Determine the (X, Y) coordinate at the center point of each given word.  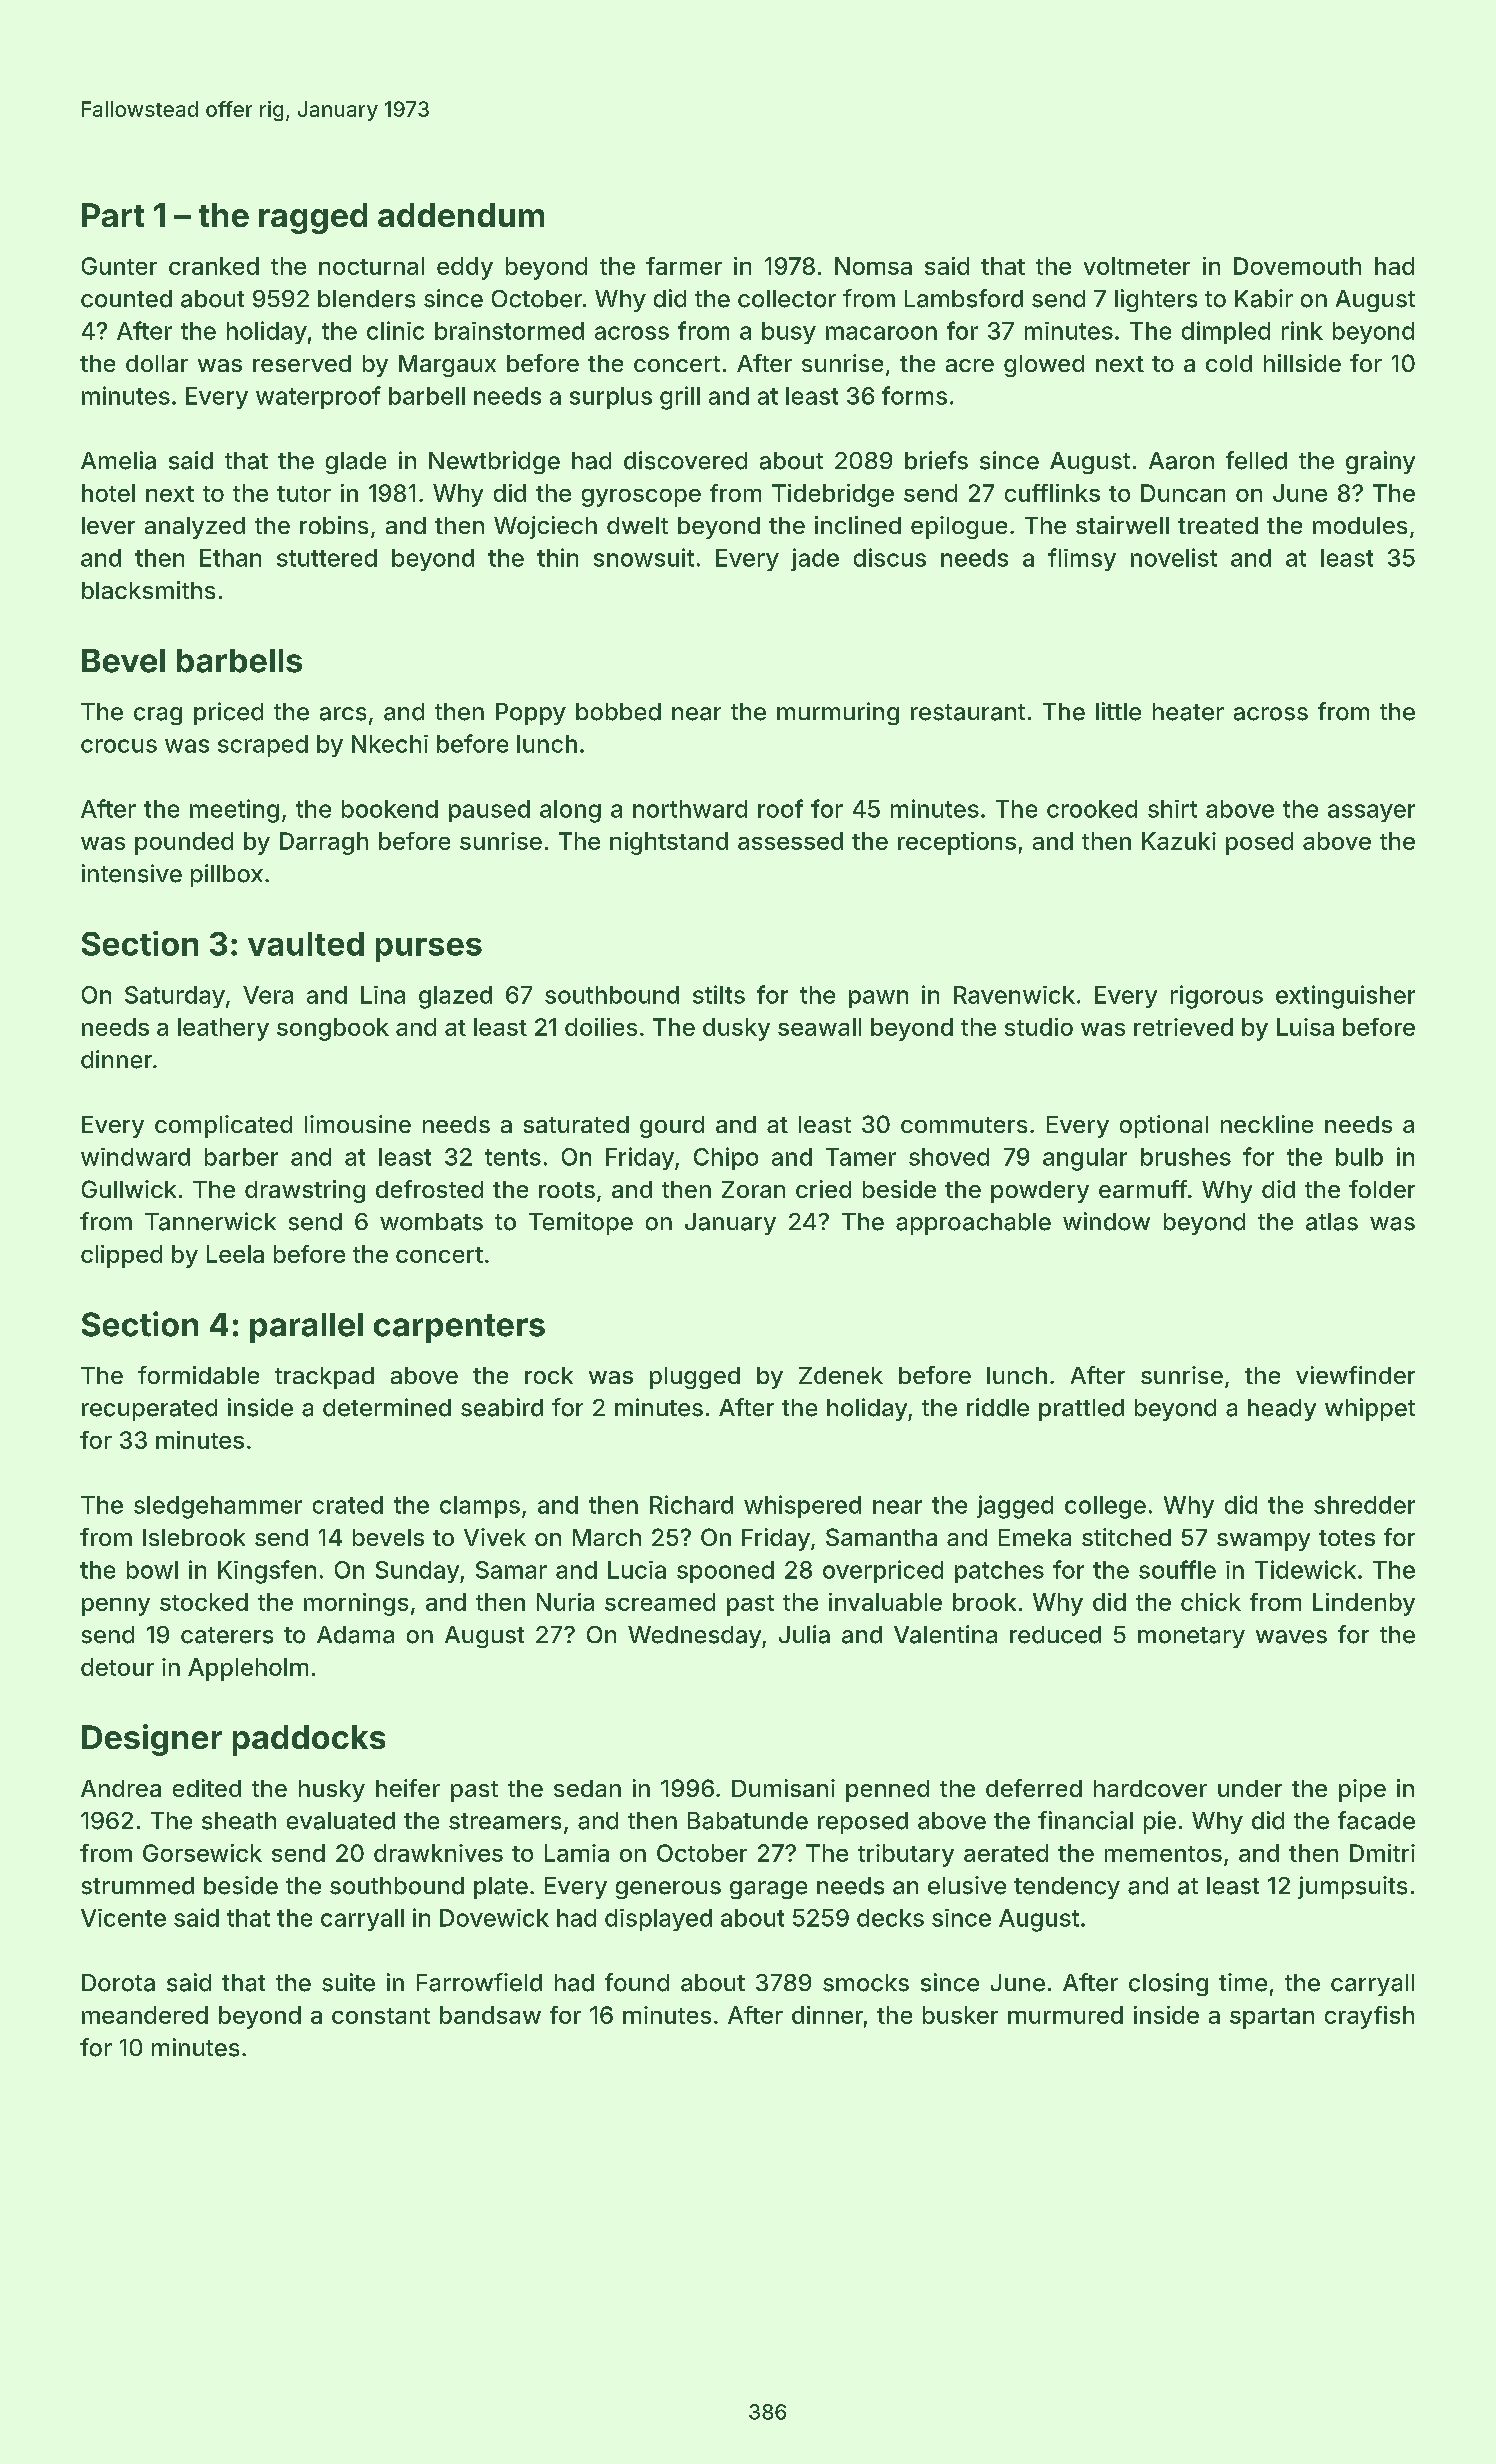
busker (960, 2015)
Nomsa (873, 266)
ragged (313, 218)
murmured (1065, 2015)
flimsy (1082, 559)
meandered (145, 2015)
